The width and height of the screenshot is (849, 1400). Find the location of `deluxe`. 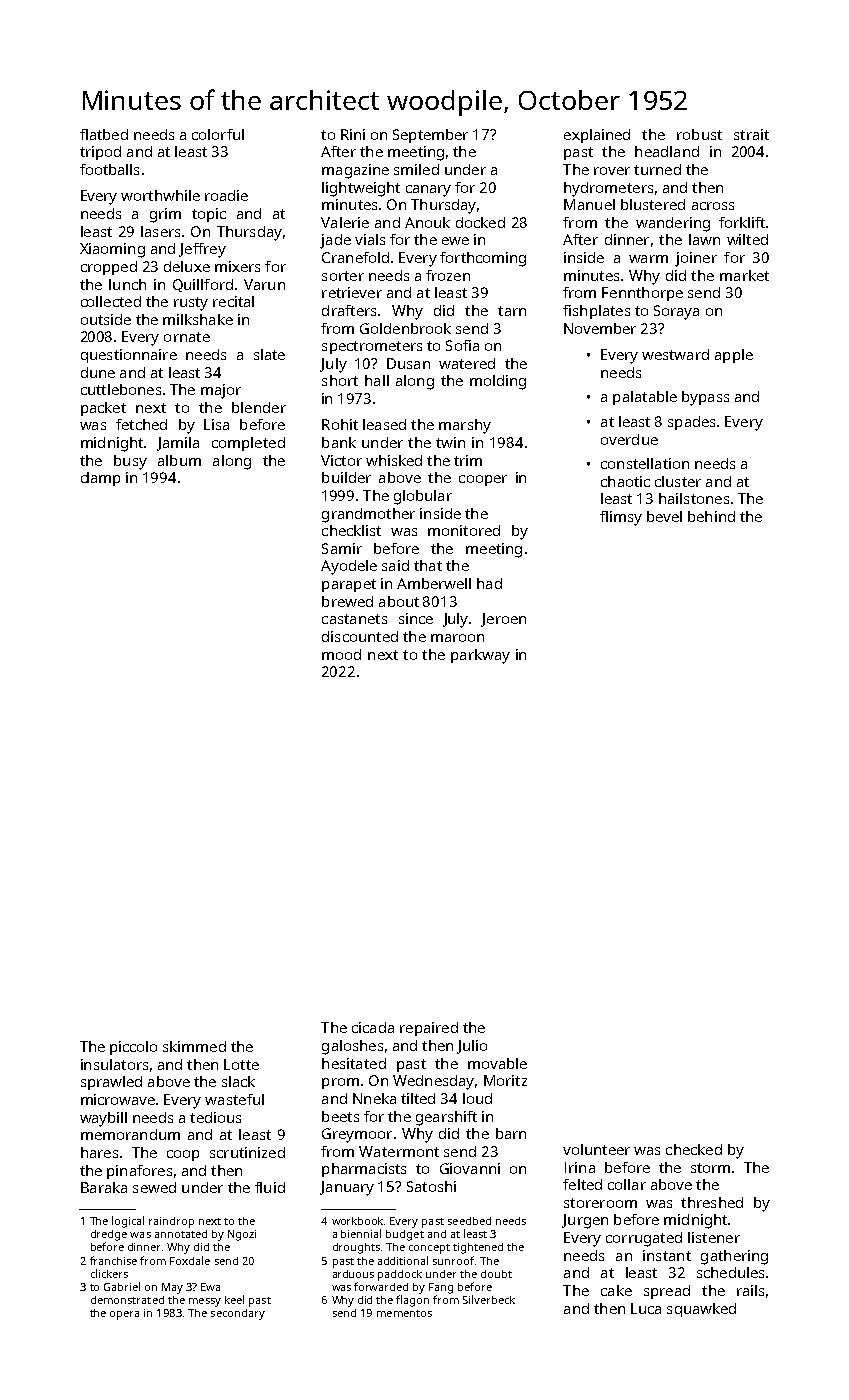

deluxe is located at coordinates (187, 266).
